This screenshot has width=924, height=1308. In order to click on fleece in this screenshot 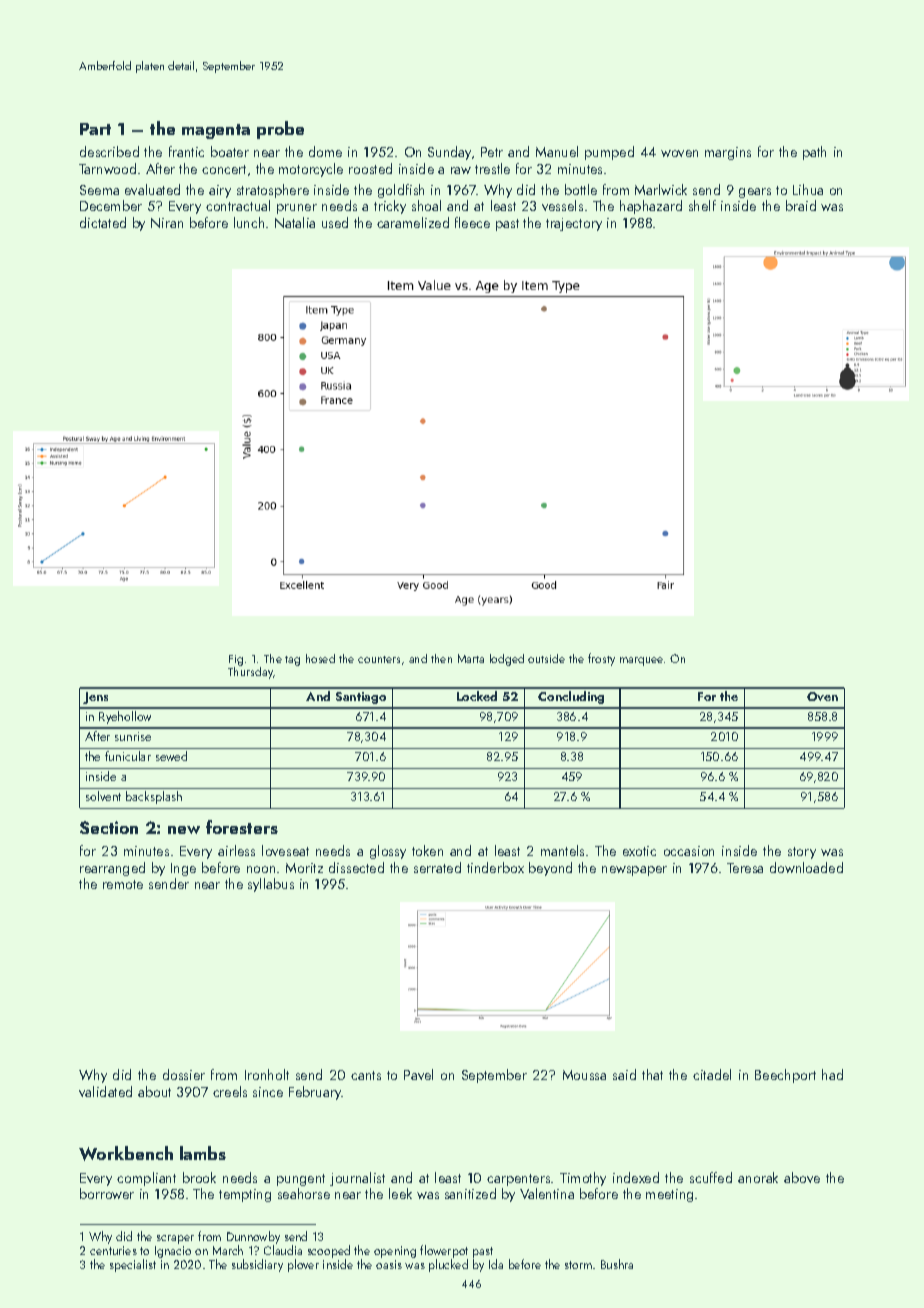, I will do `click(472, 222)`.
